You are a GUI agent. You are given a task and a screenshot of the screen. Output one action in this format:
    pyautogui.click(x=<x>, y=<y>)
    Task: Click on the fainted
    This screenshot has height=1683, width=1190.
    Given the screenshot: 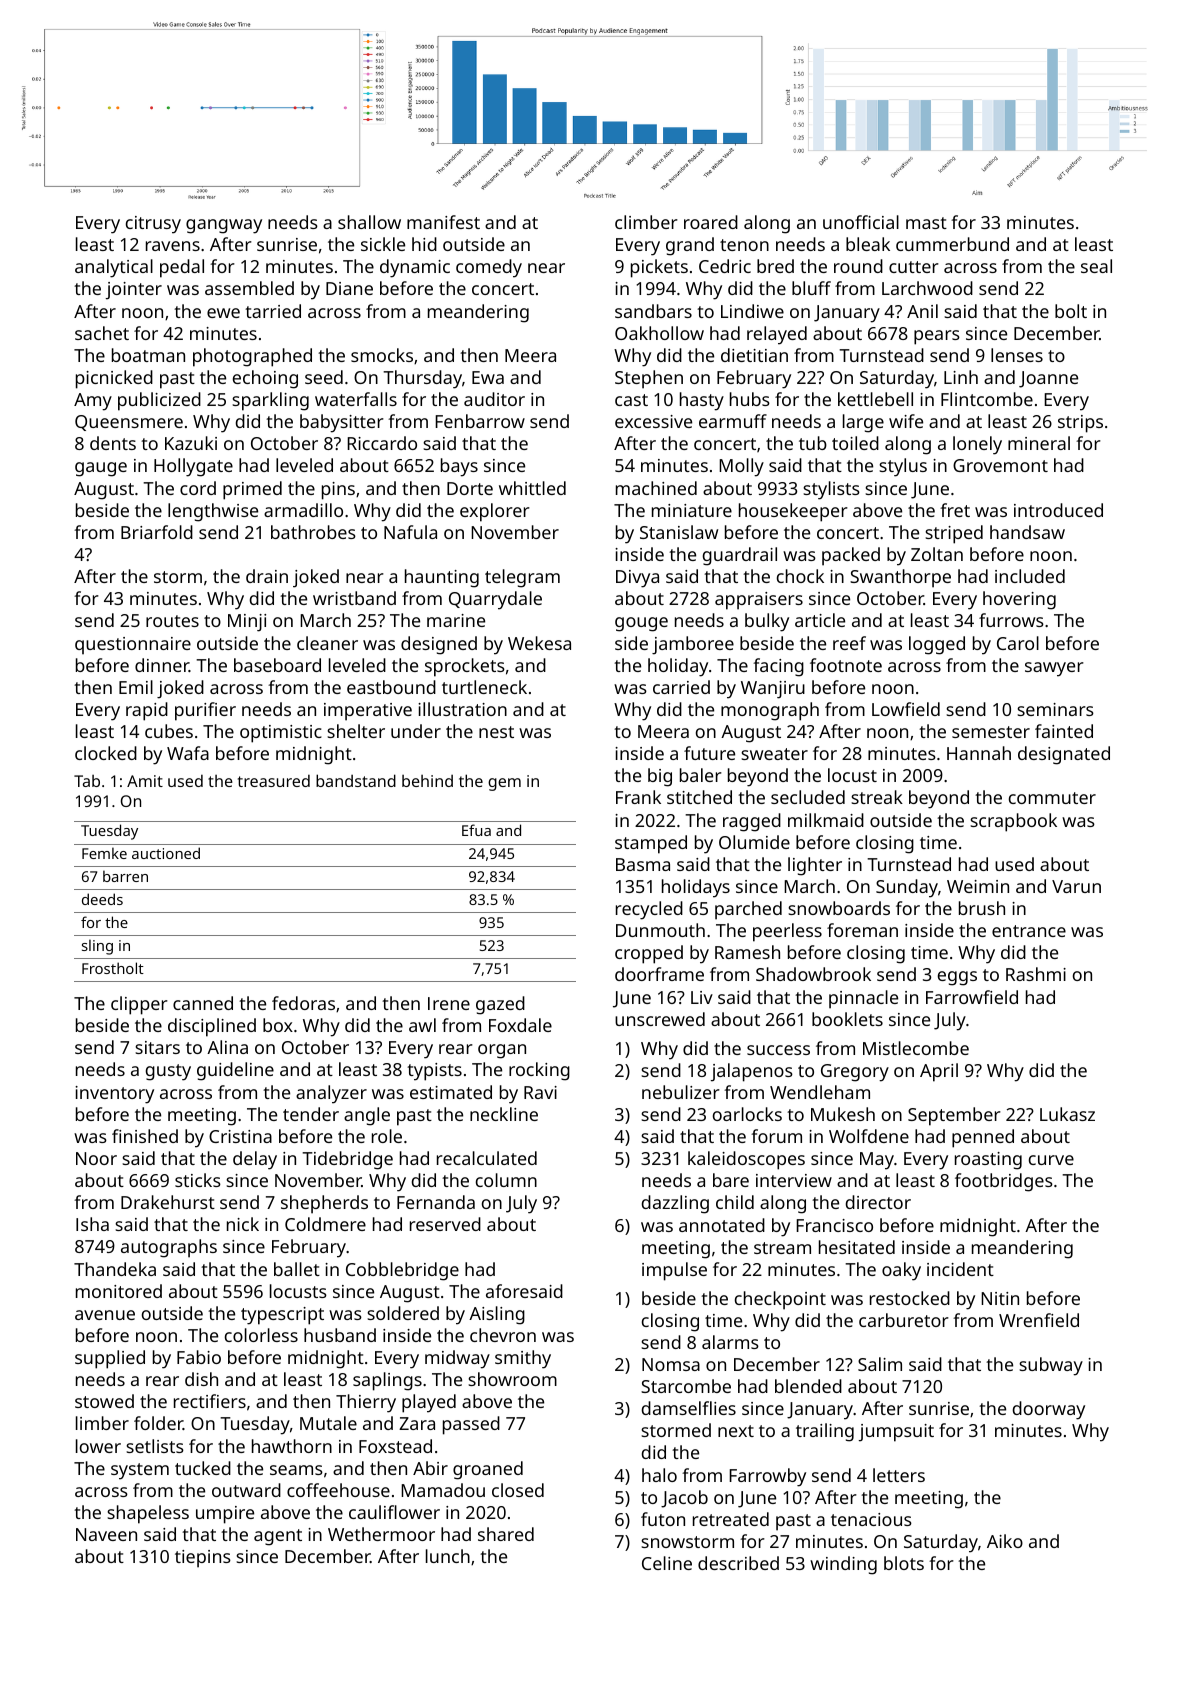 What is the action you would take?
    pyautogui.click(x=1064, y=731)
